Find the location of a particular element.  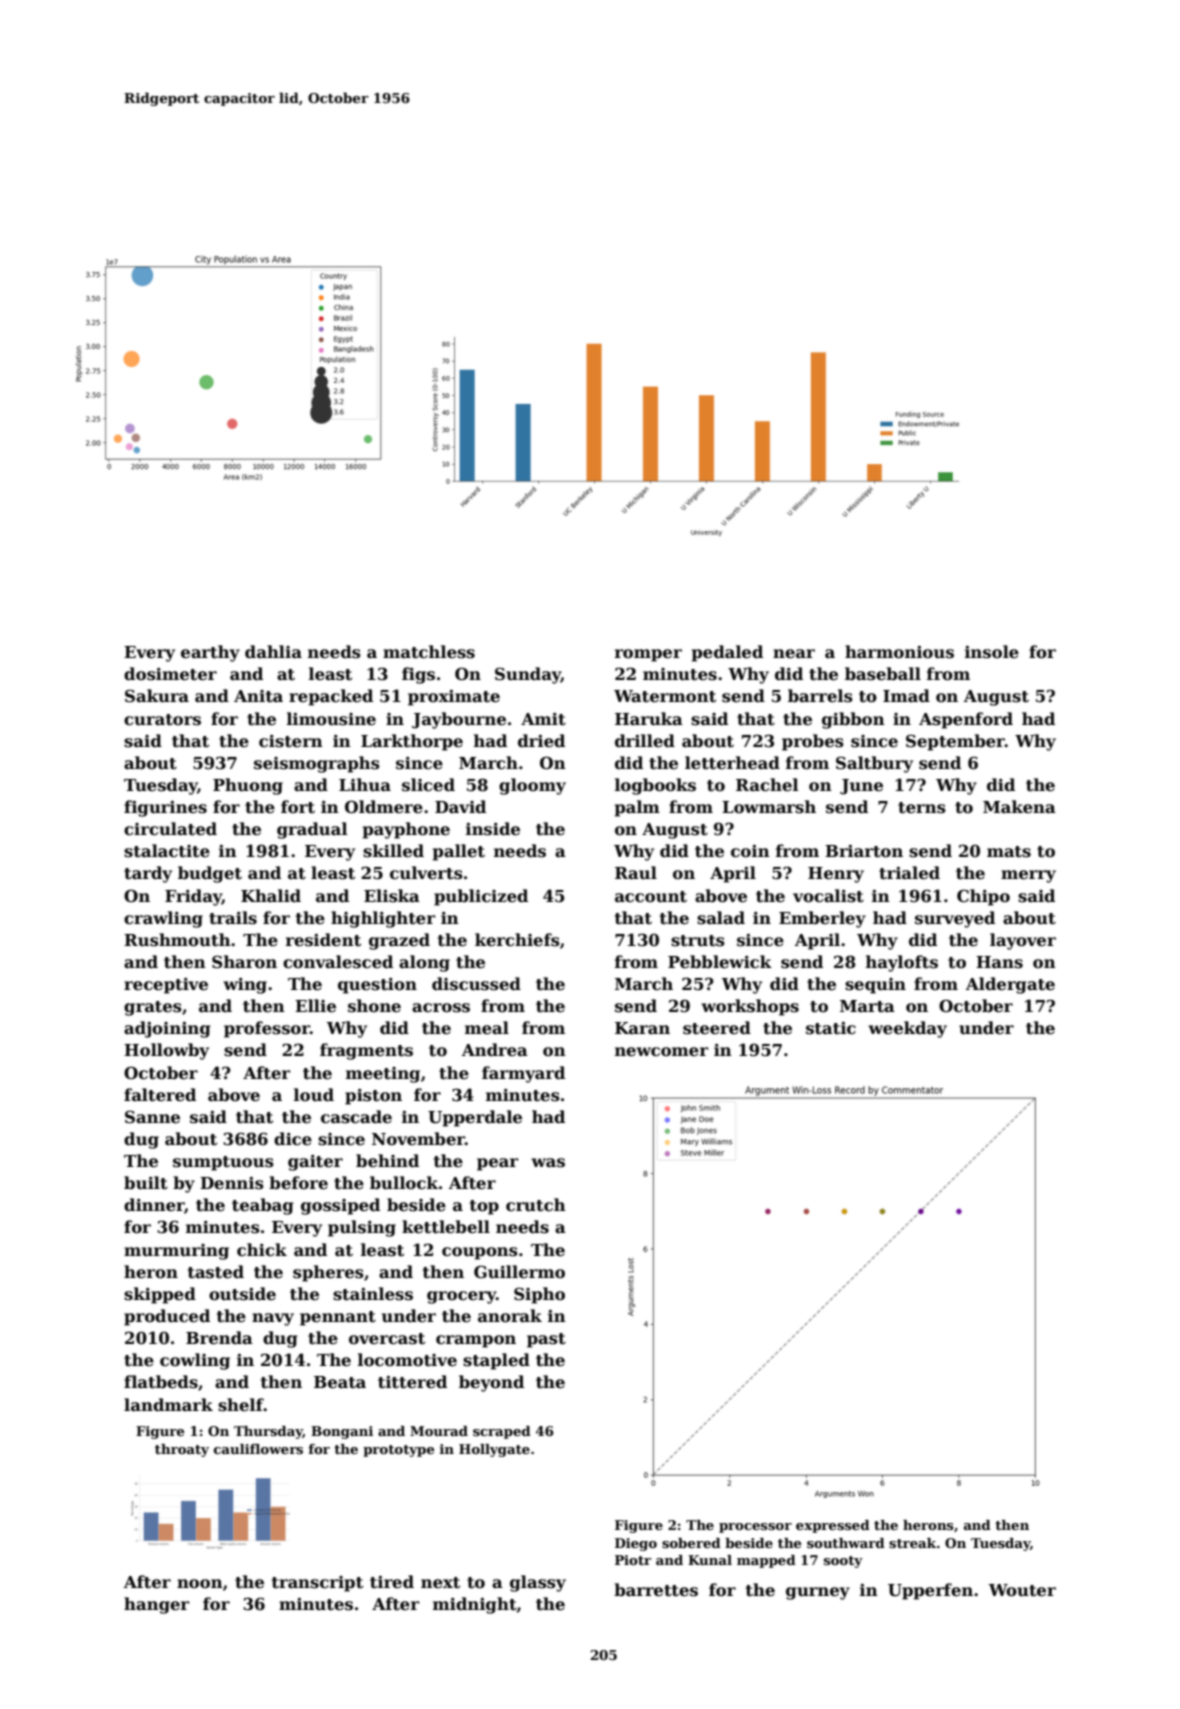

Amit is located at coordinates (543, 719).
